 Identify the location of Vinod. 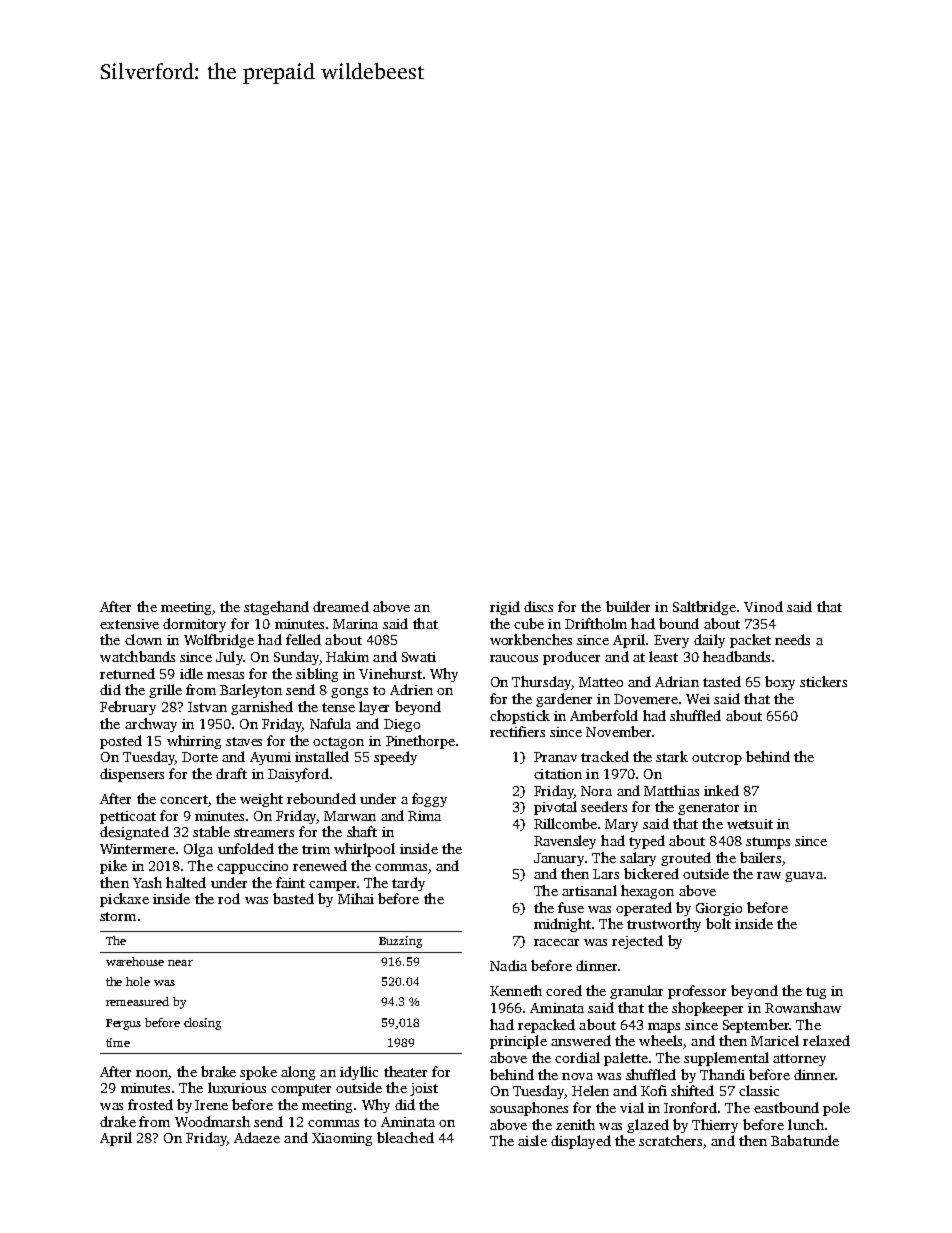
(763, 606).
